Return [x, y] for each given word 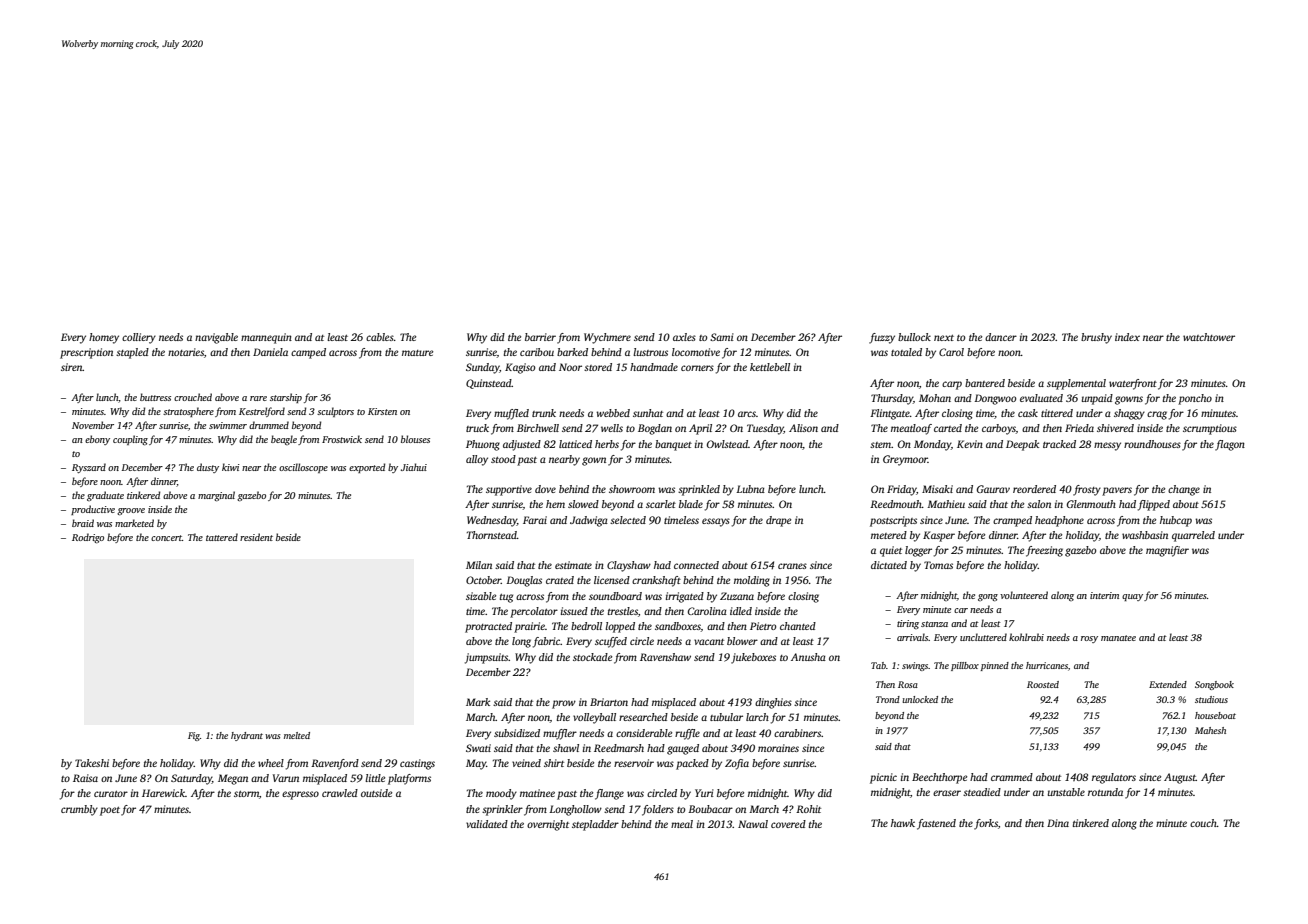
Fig [194, 736]
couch [1203, 823]
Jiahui [414, 467]
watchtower [1209, 337]
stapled [132, 353]
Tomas [938, 565]
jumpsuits [486, 658]
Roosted [1043, 684]
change [1184, 490]
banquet [673, 445]
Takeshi [92, 763]
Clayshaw [629, 566]
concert [166, 538]
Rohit [808, 809]
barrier [540, 337]
